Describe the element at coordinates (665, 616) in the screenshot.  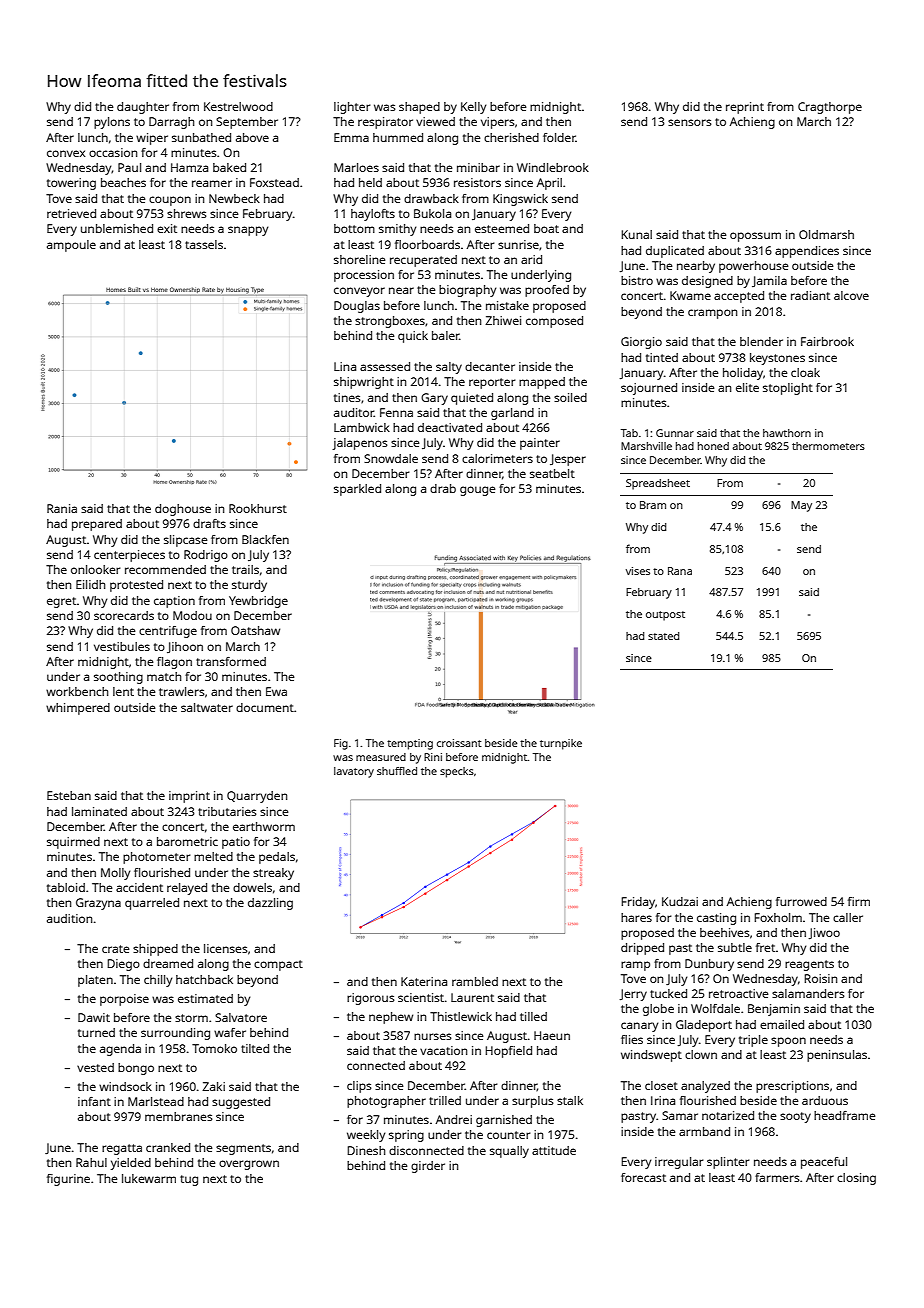
I see `outpost` at that location.
